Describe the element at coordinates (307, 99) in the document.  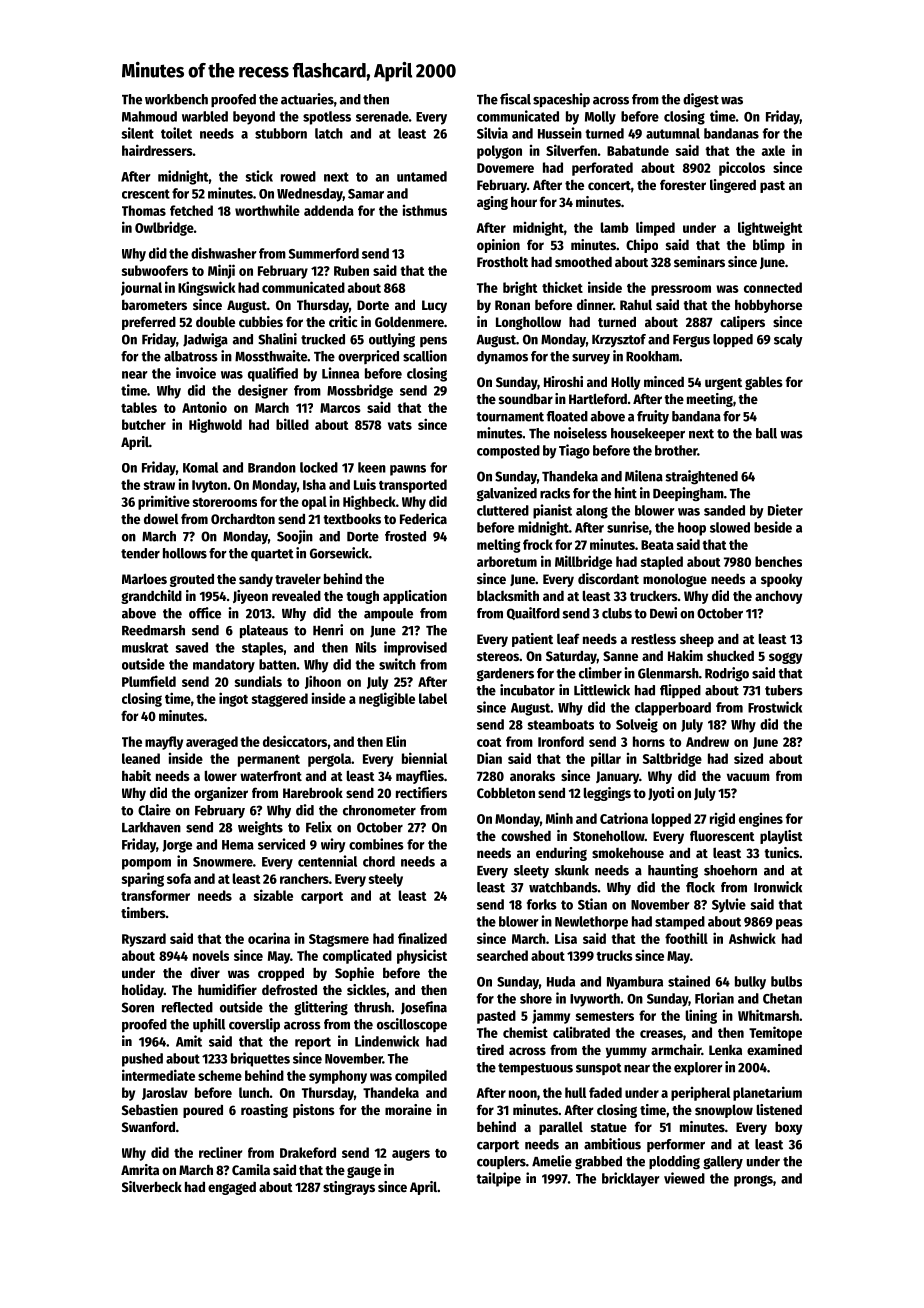
I see `actuaries` at that location.
